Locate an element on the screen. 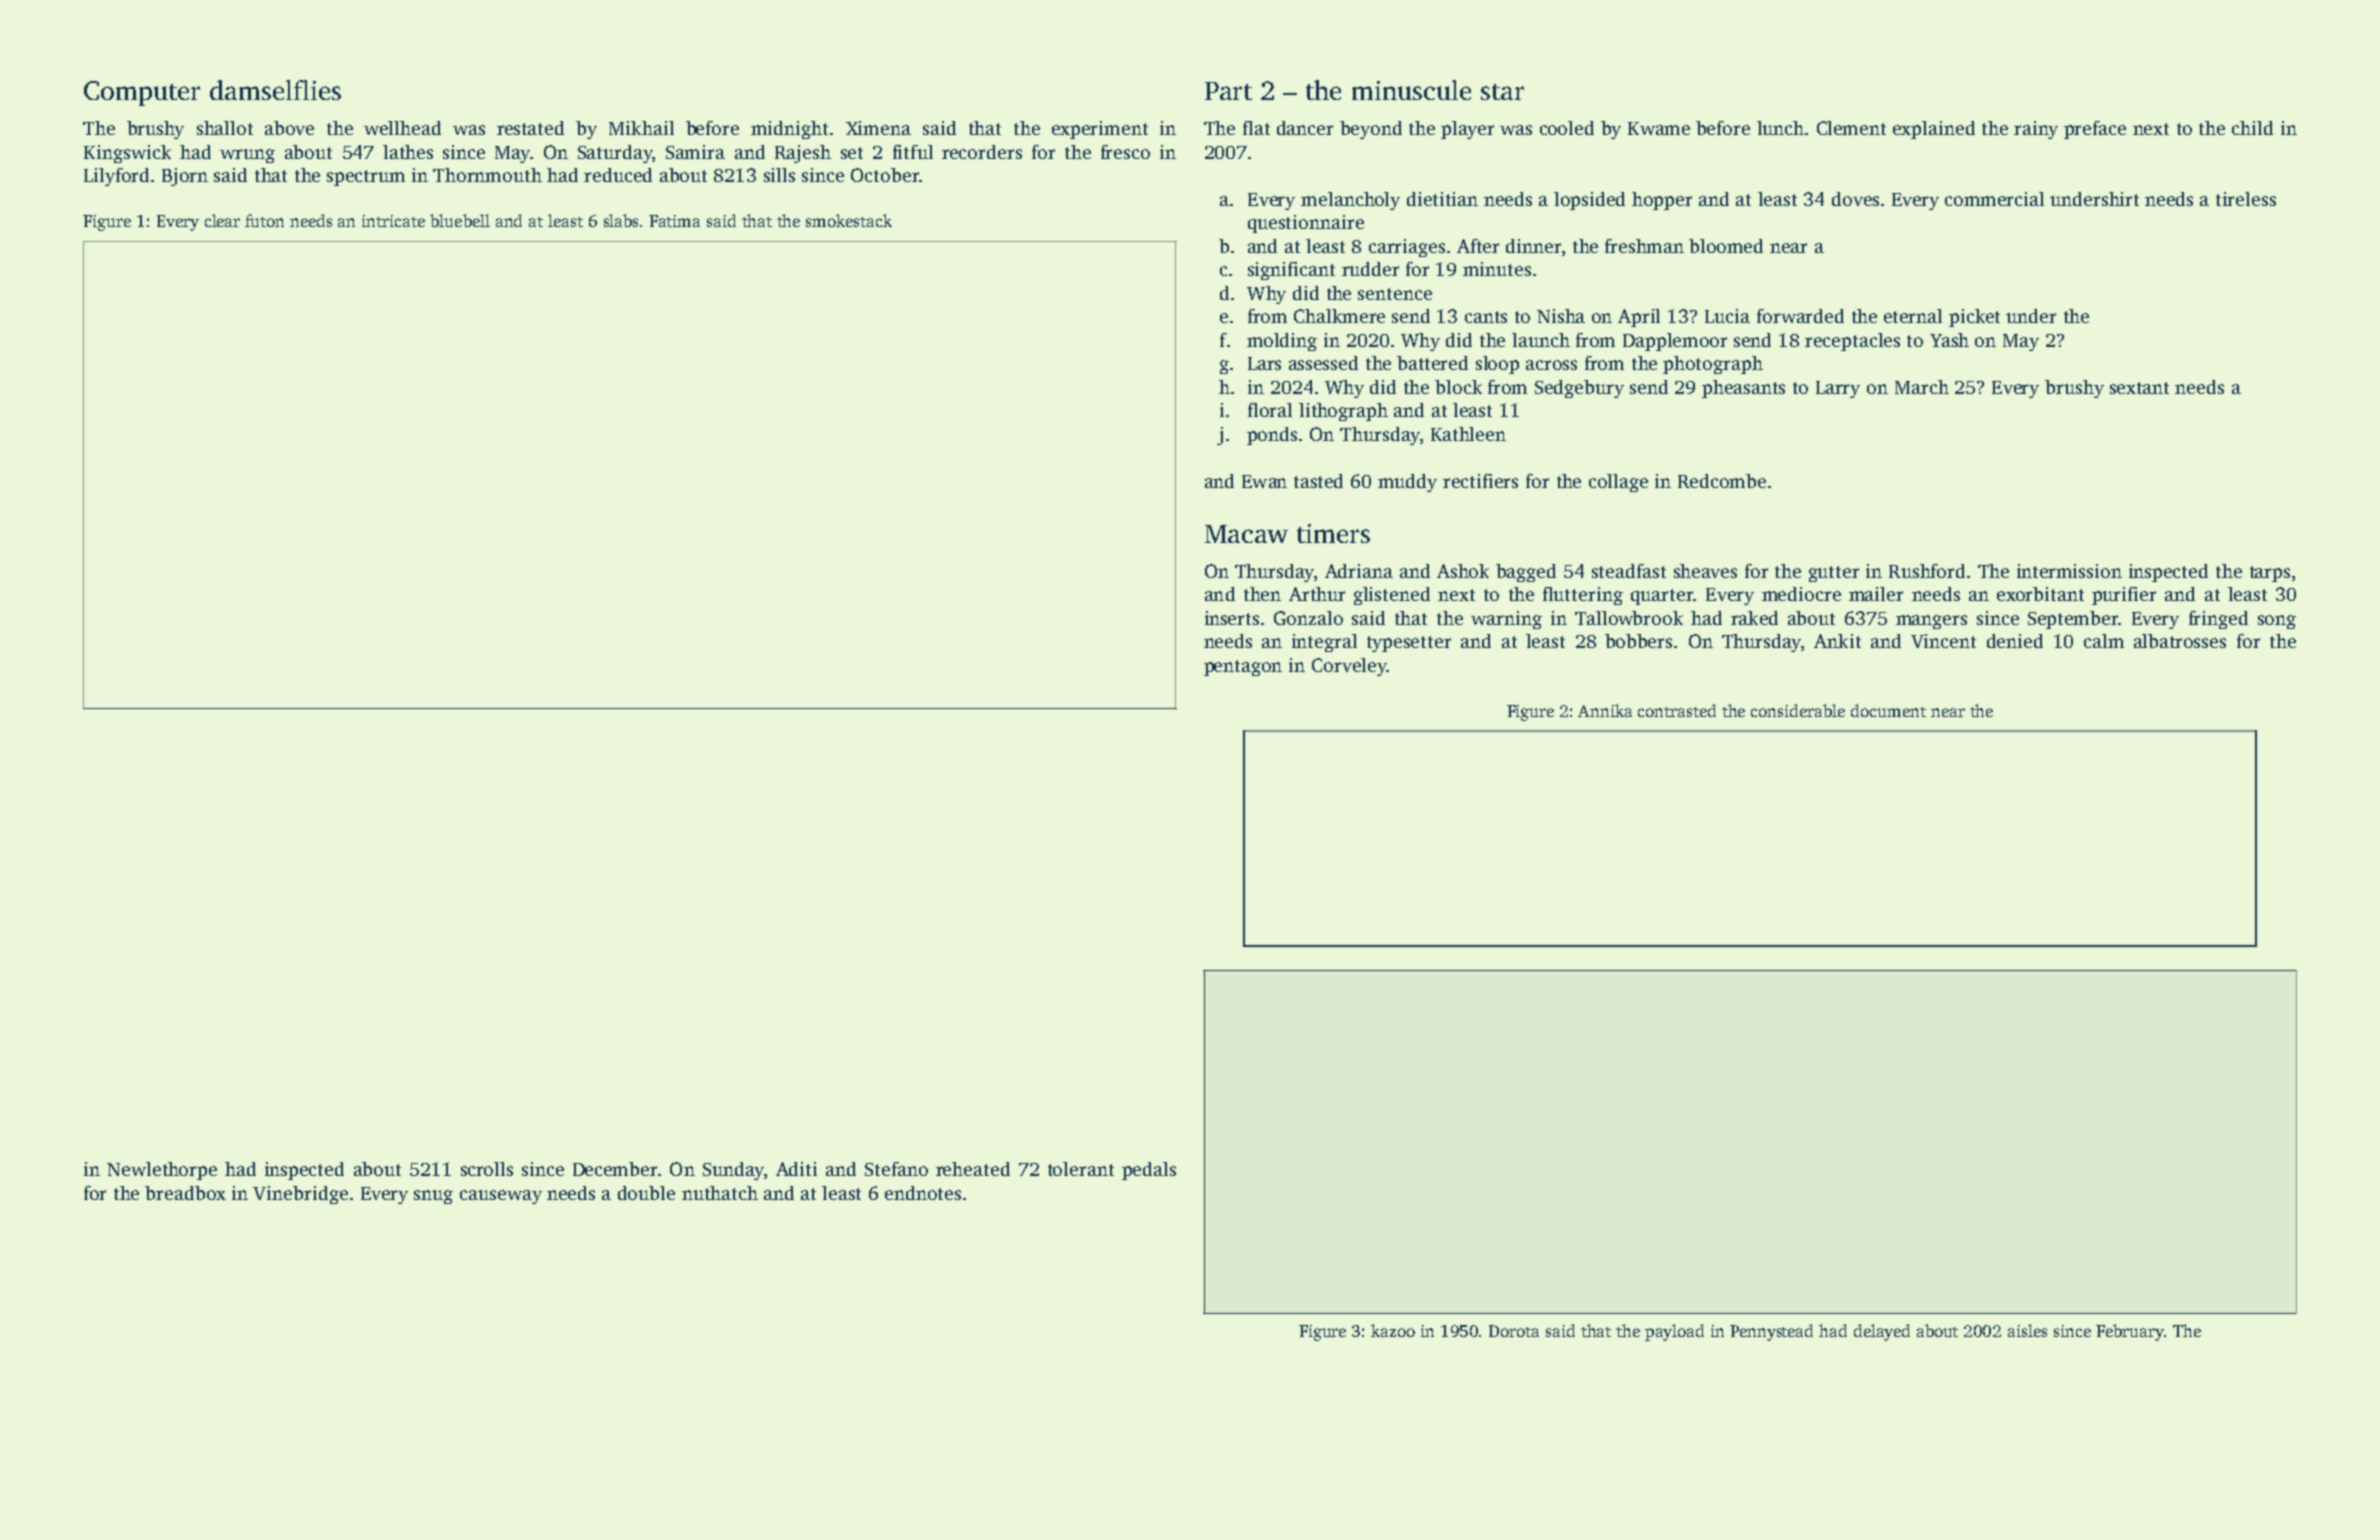 The width and height of the screenshot is (2380, 1540). December is located at coordinates (615, 1169).
